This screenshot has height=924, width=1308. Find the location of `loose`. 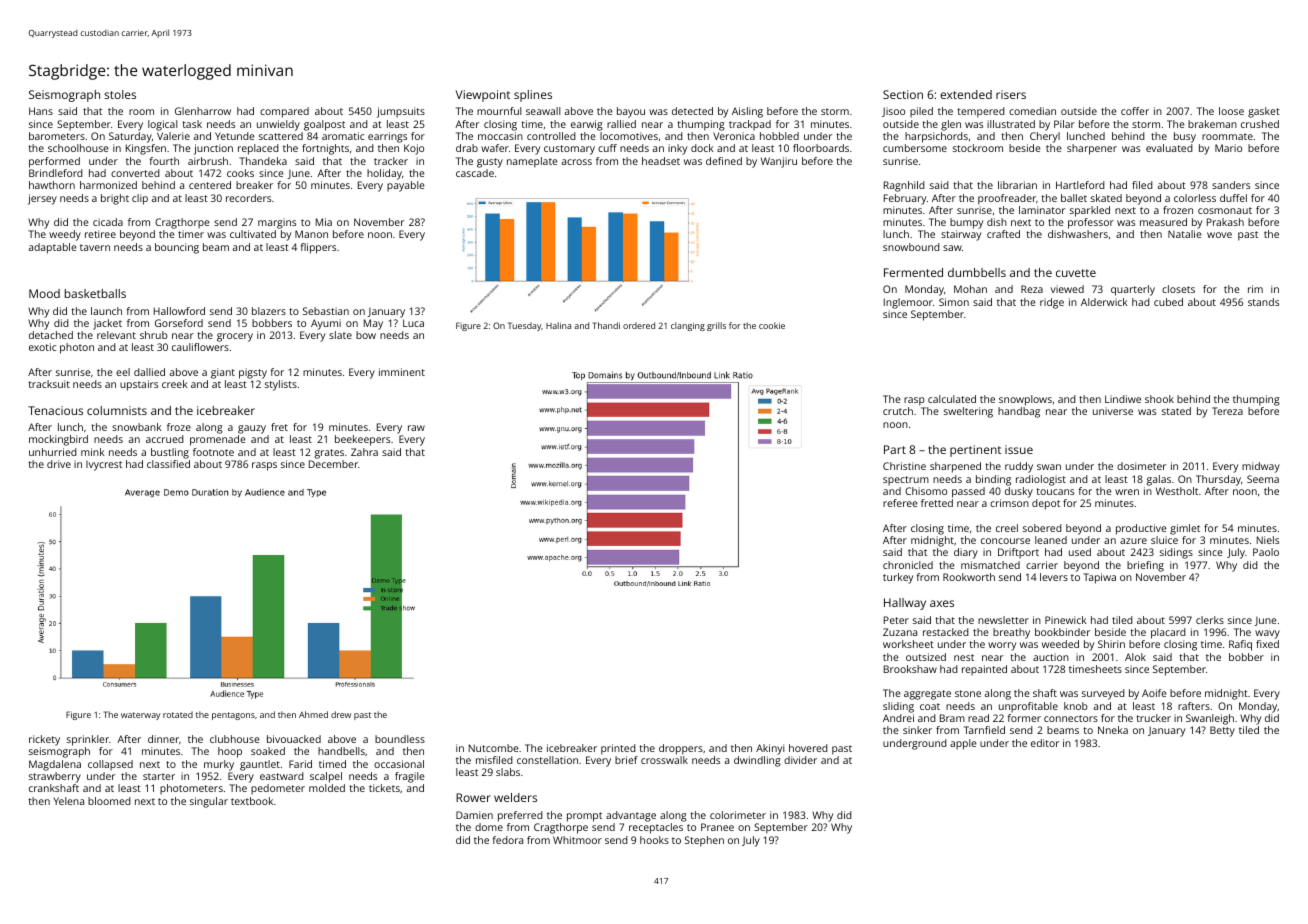

loose is located at coordinates (1231, 111).
